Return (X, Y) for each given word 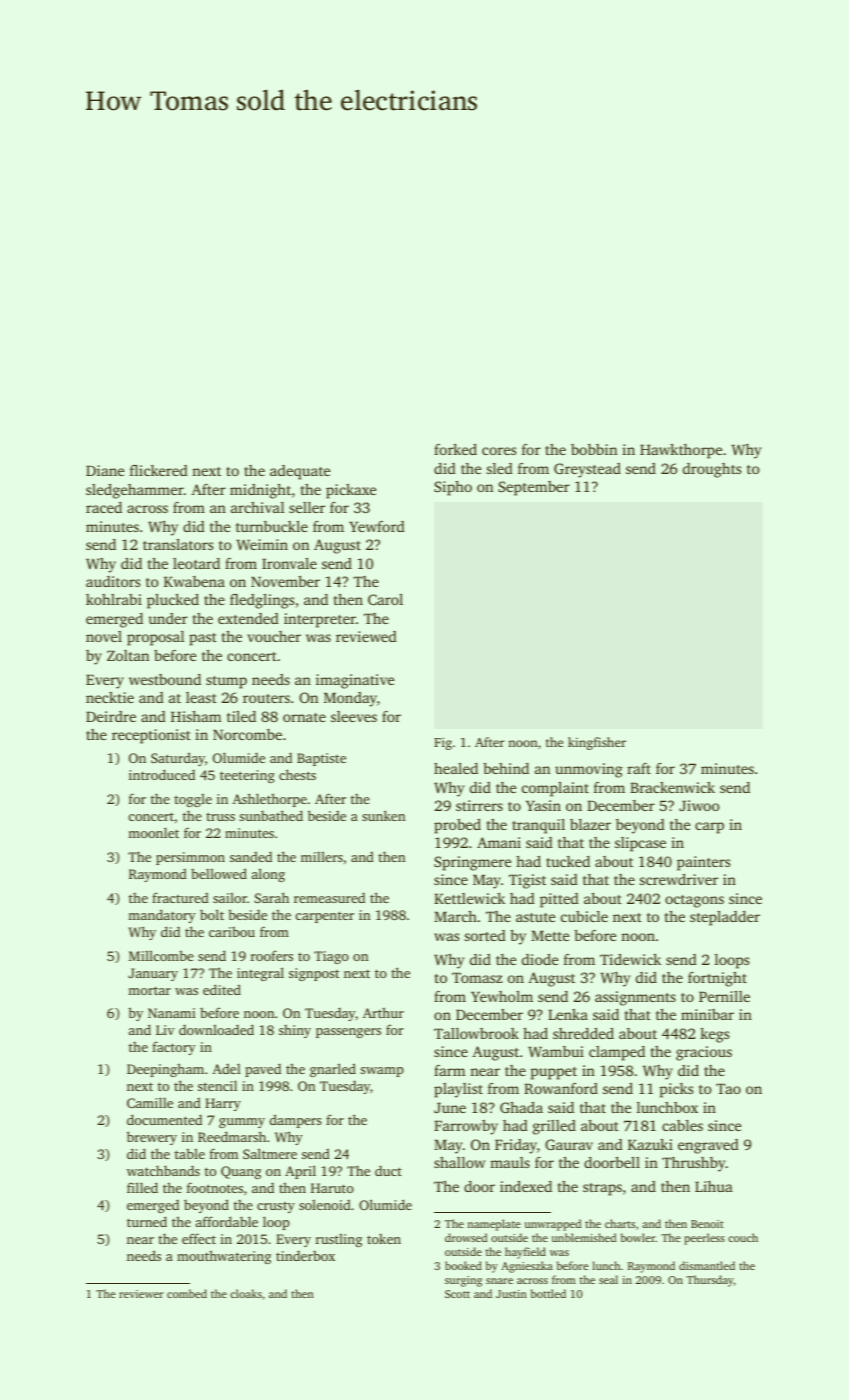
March (455, 916)
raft (639, 768)
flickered (159, 470)
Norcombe (247, 734)
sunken (383, 815)
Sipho (453, 488)
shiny (295, 1031)
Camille (150, 1102)
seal (608, 1279)
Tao (728, 1088)
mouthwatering (224, 1257)
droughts (712, 470)
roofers (272, 955)
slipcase (640, 844)
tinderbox (305, 1255)
